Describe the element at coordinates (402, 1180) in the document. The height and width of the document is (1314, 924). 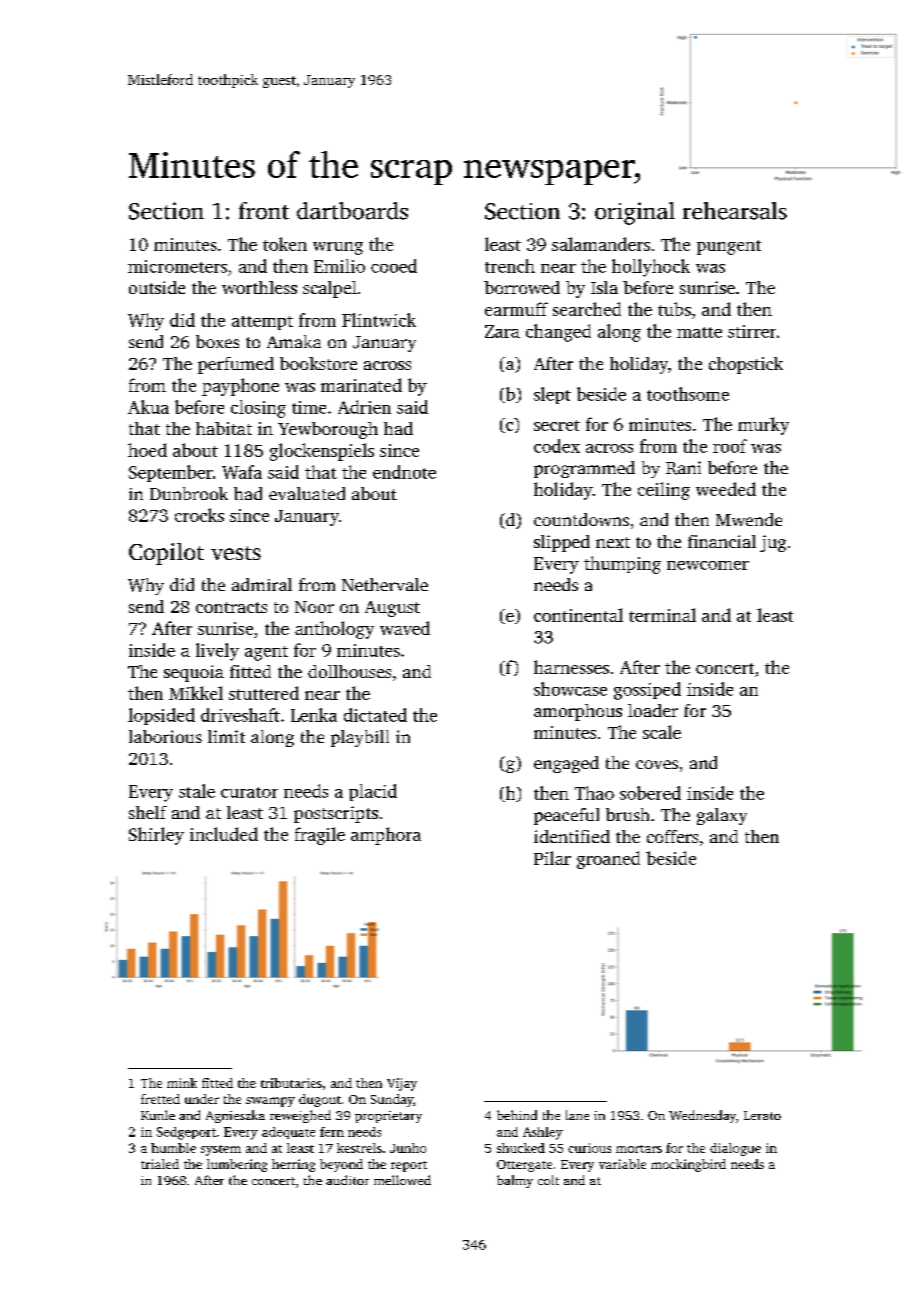
I see `mellowed` at that location.
